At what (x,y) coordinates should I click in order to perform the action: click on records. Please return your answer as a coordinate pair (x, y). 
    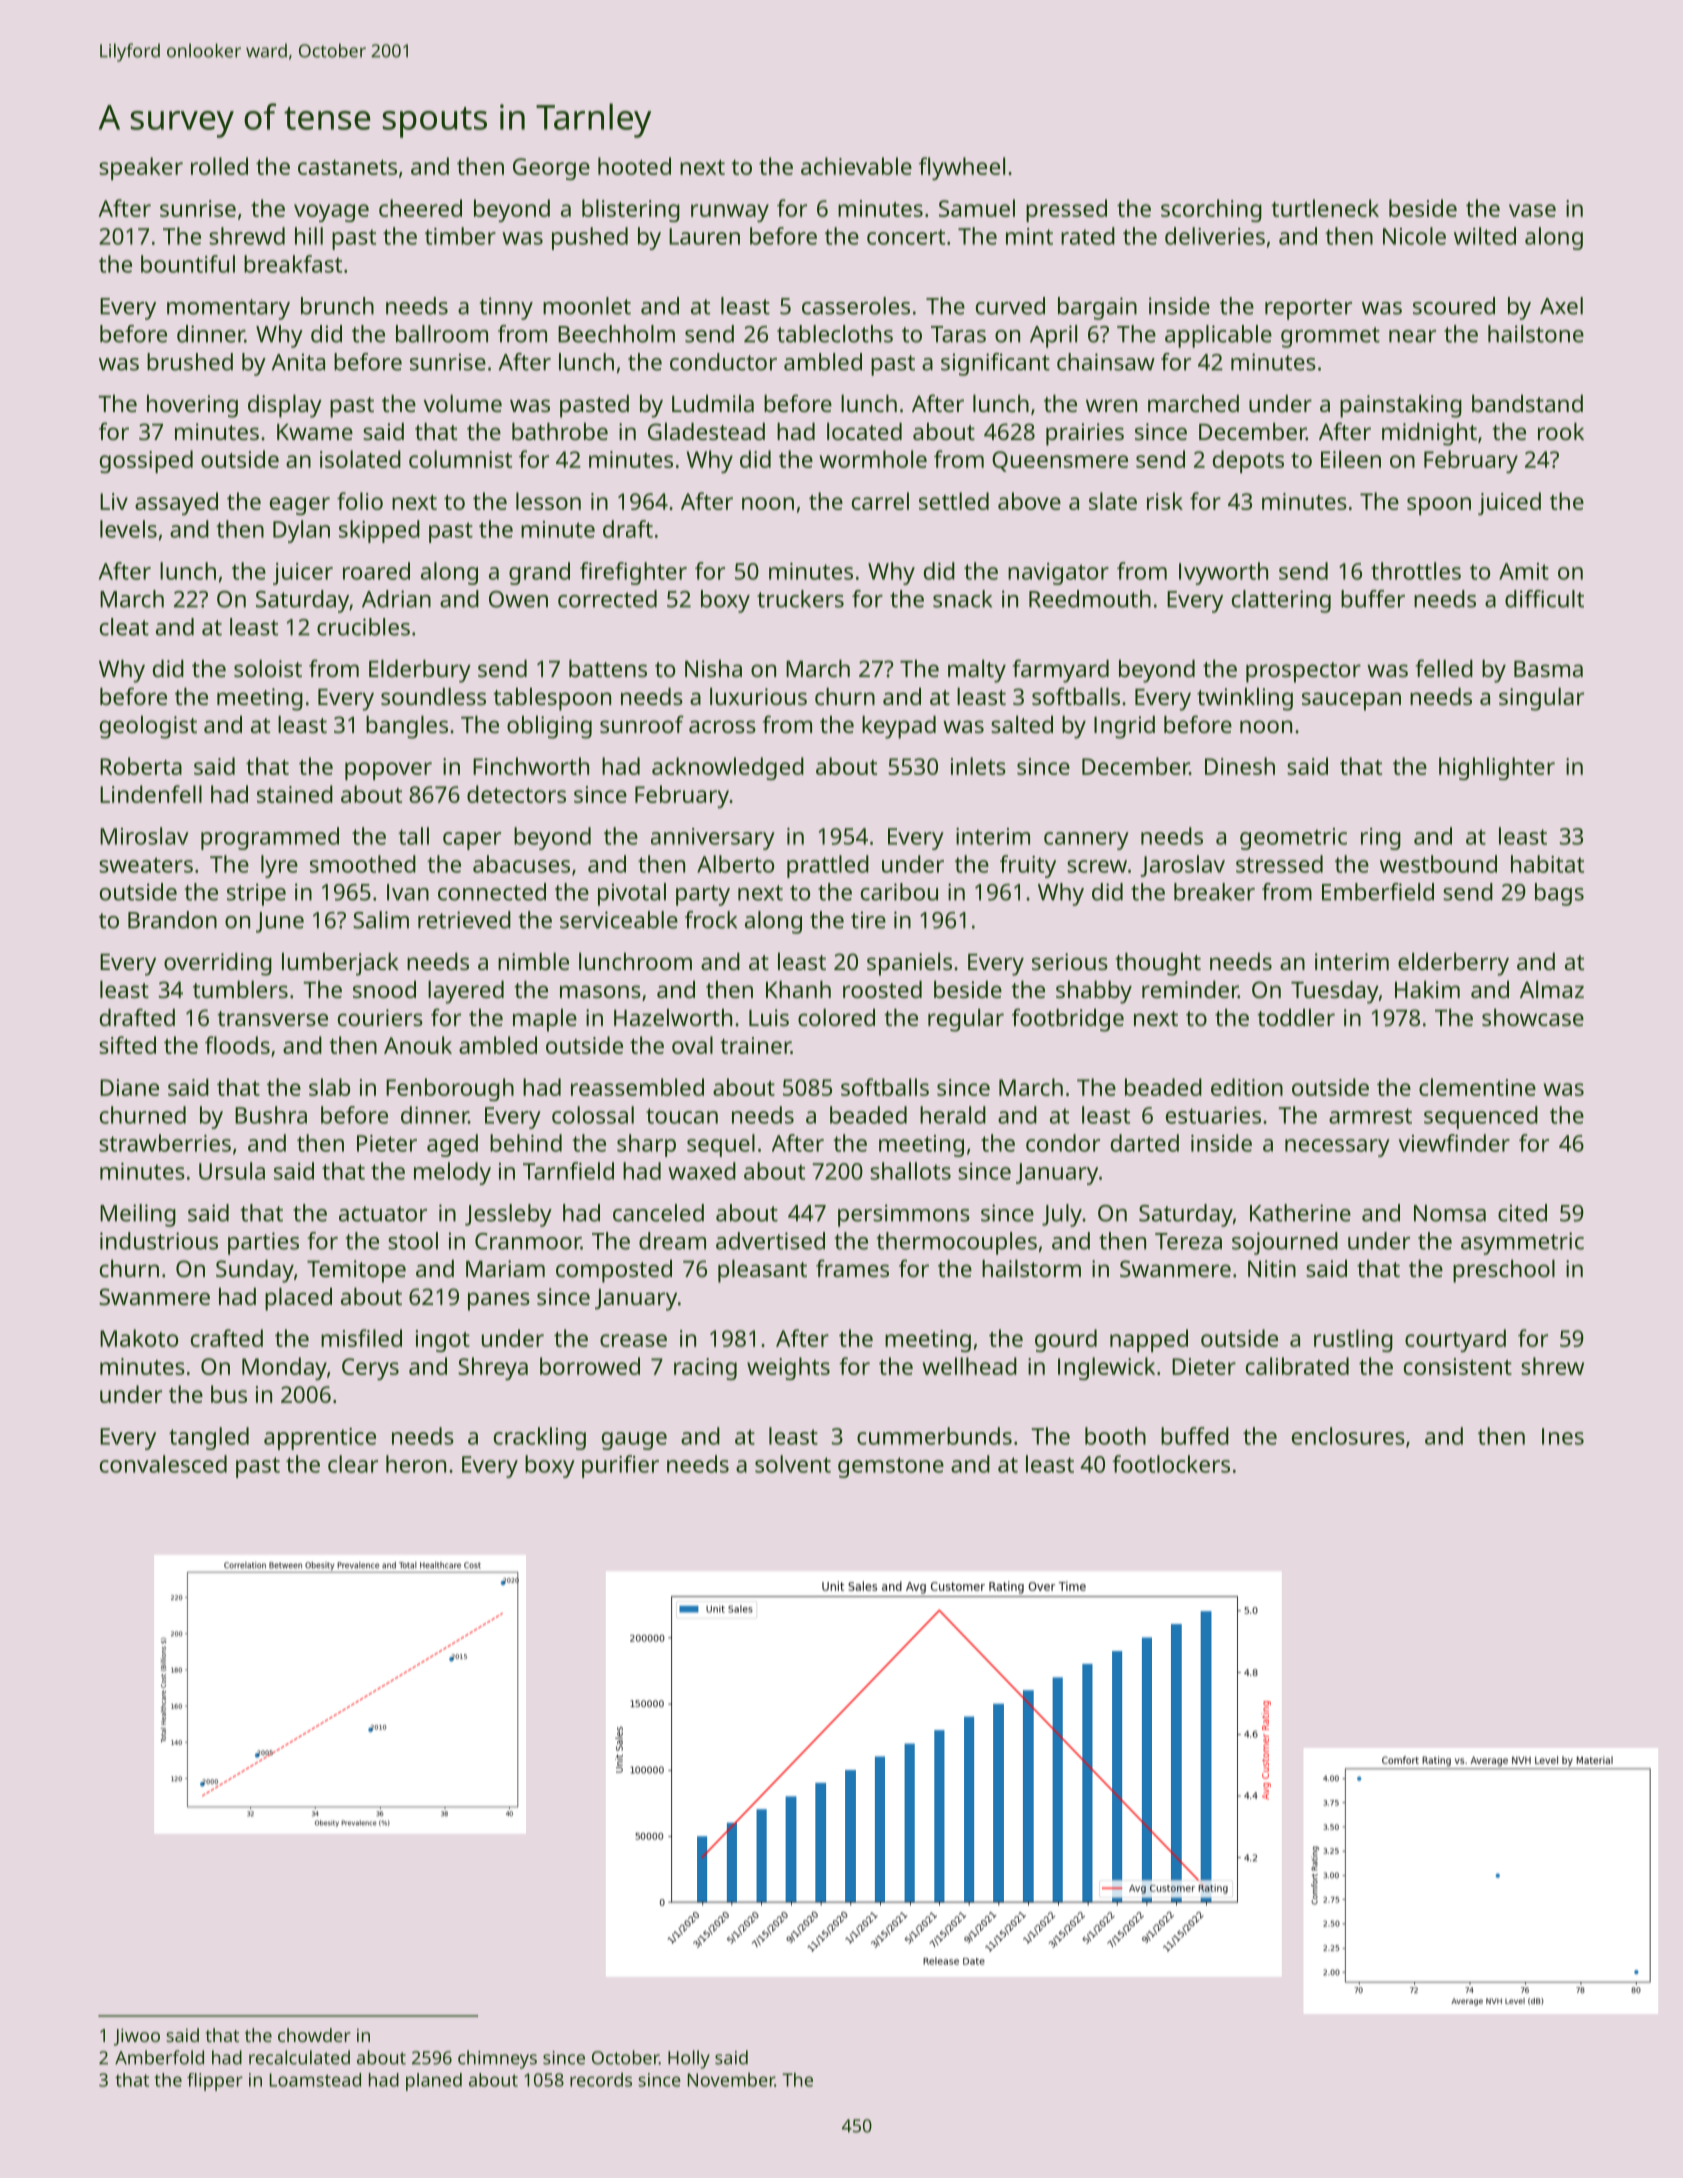
    Looking at the image, I should click on (601, 2079).
